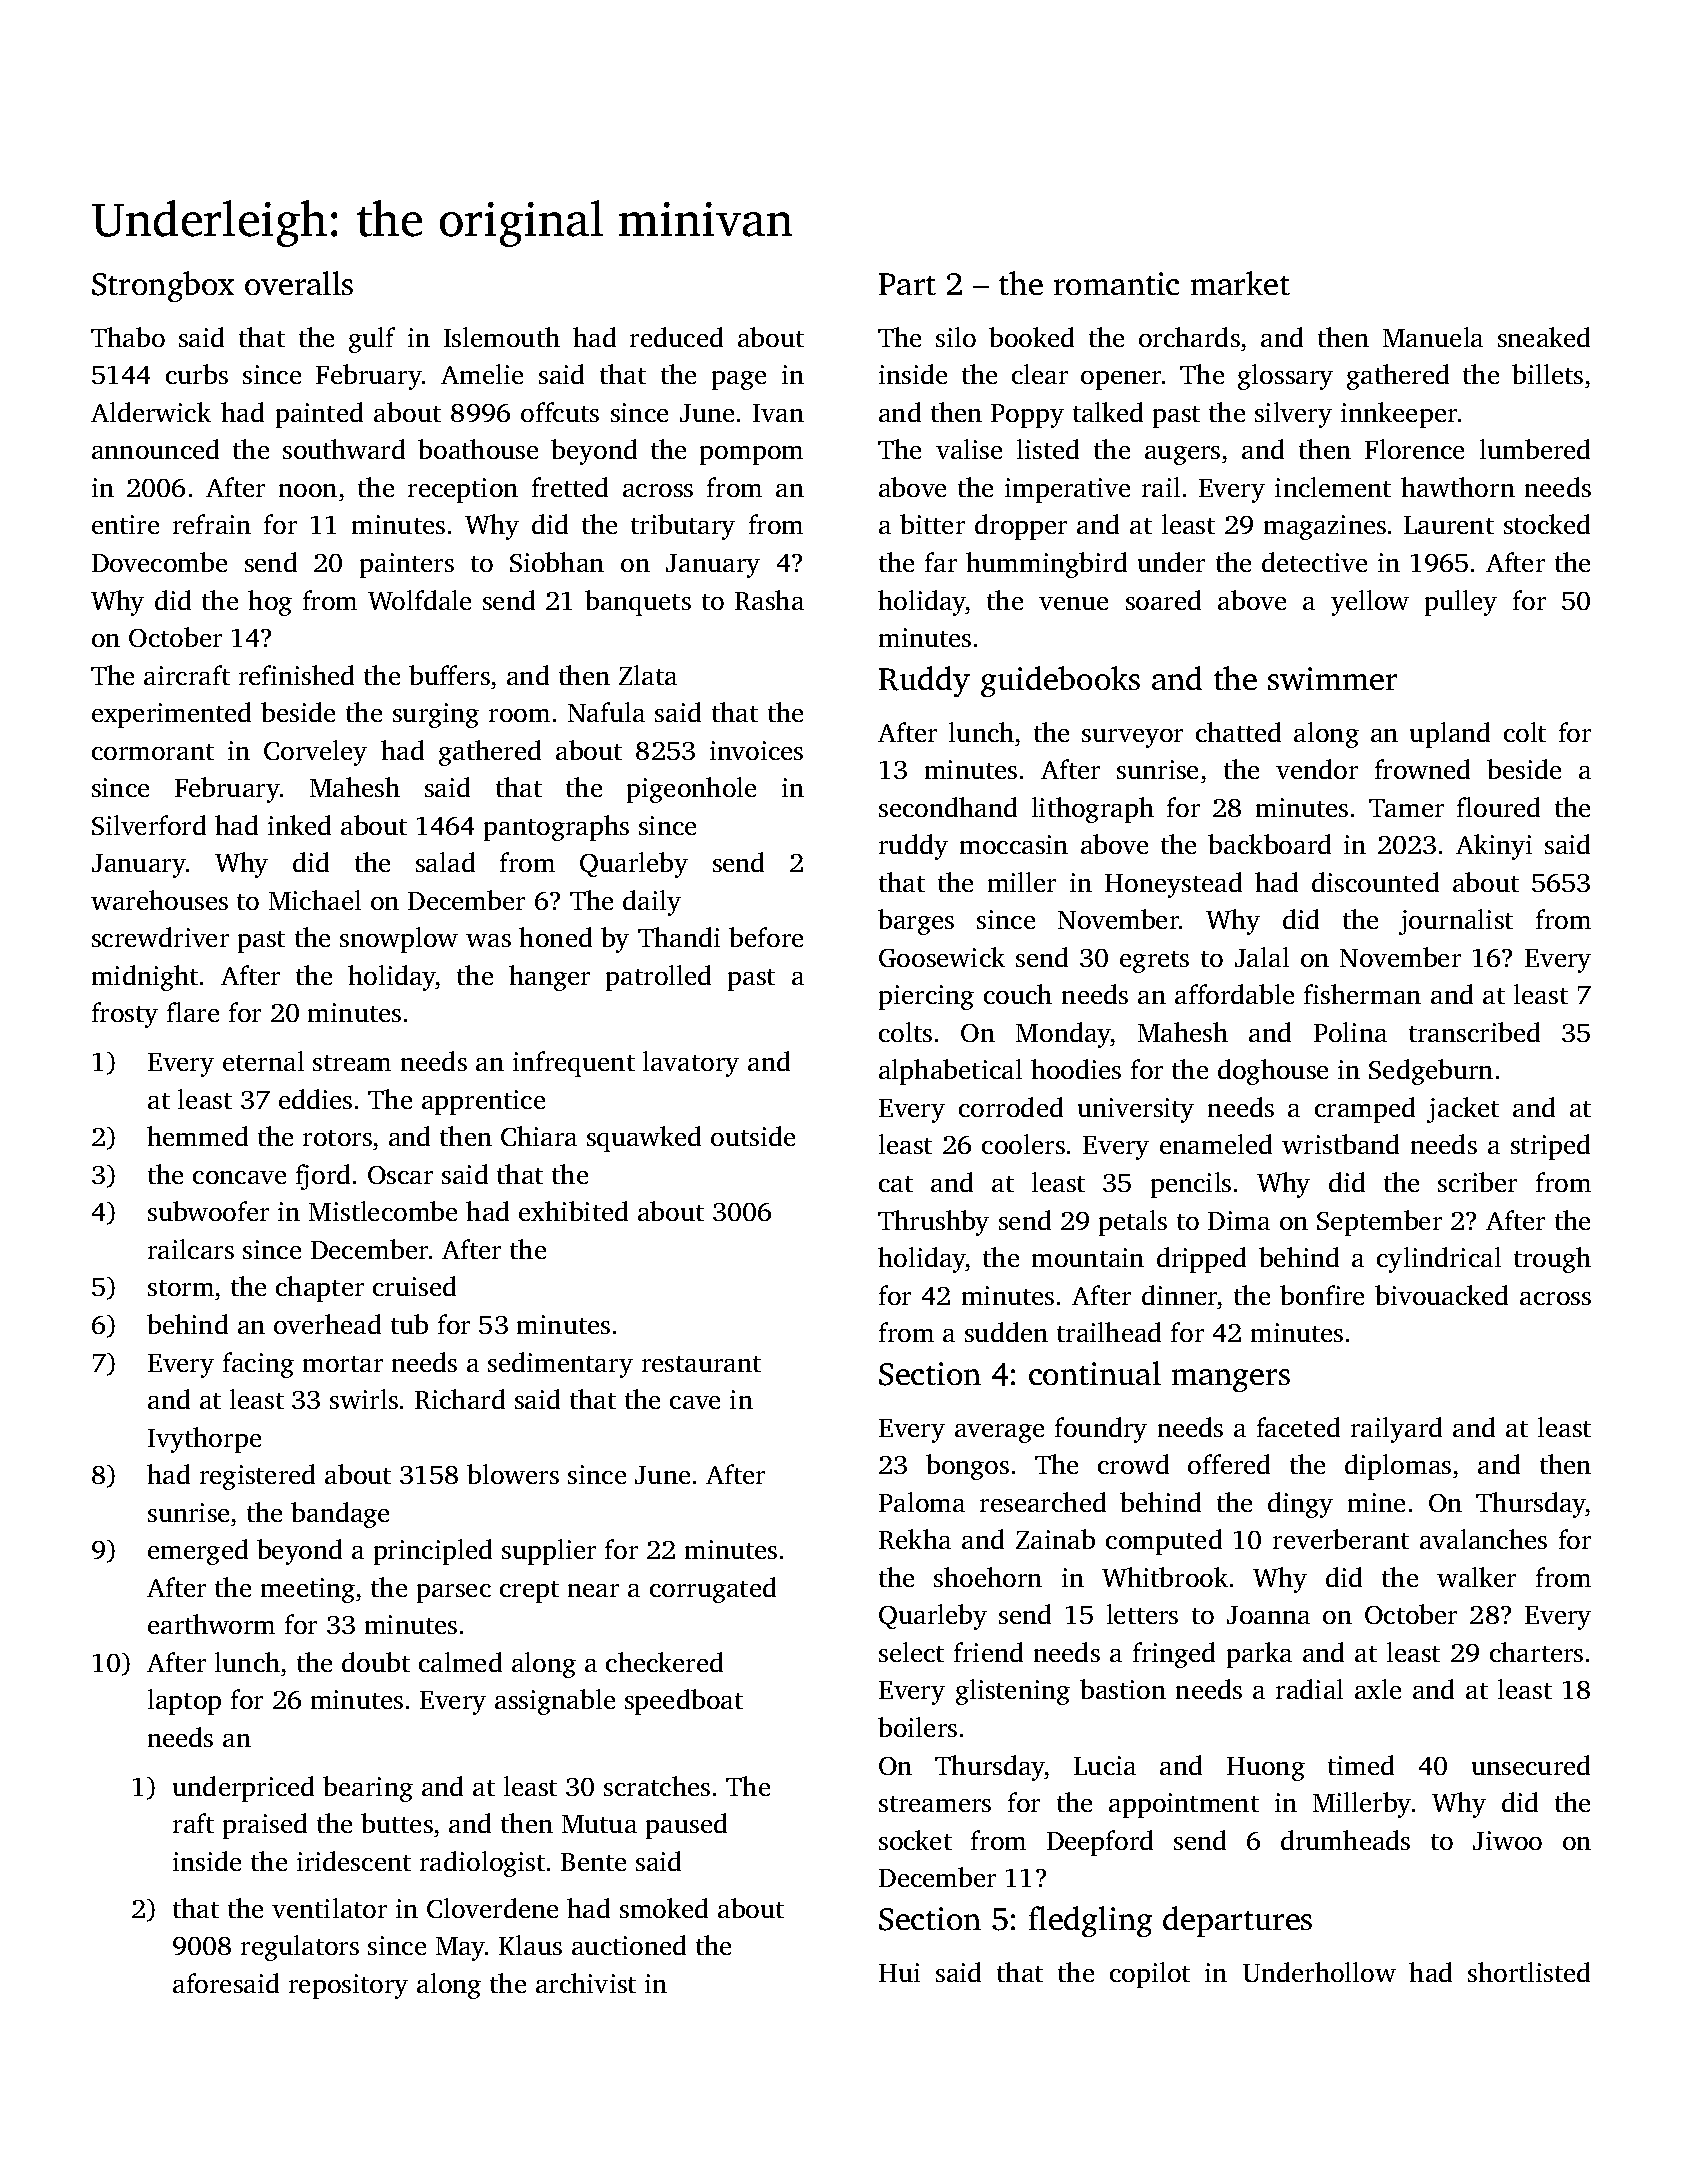  I want to click on archivist, so click(586, 1983).
